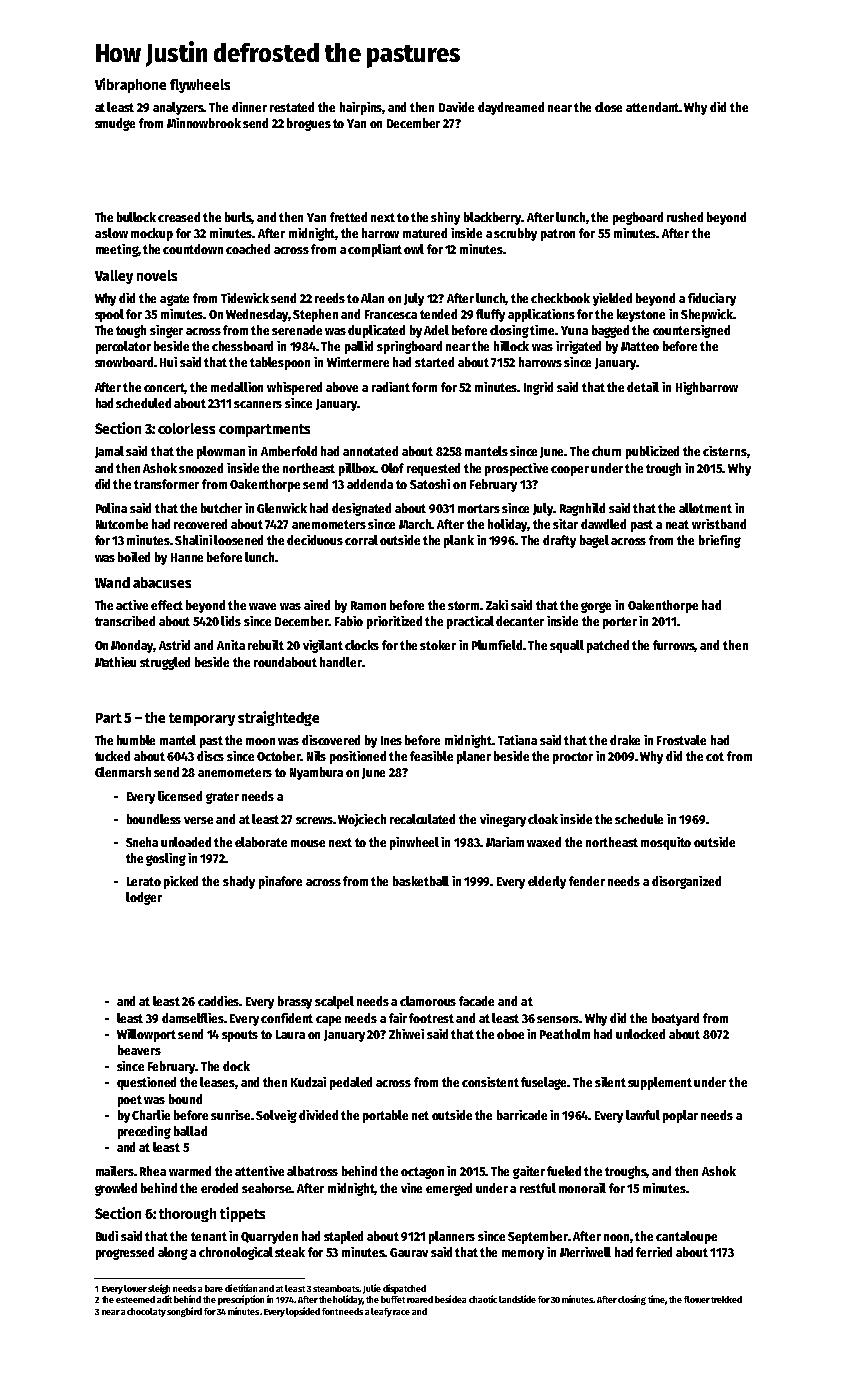 This document has height=1400, width=849. I want to click on spouts, so click(240, 1036).
